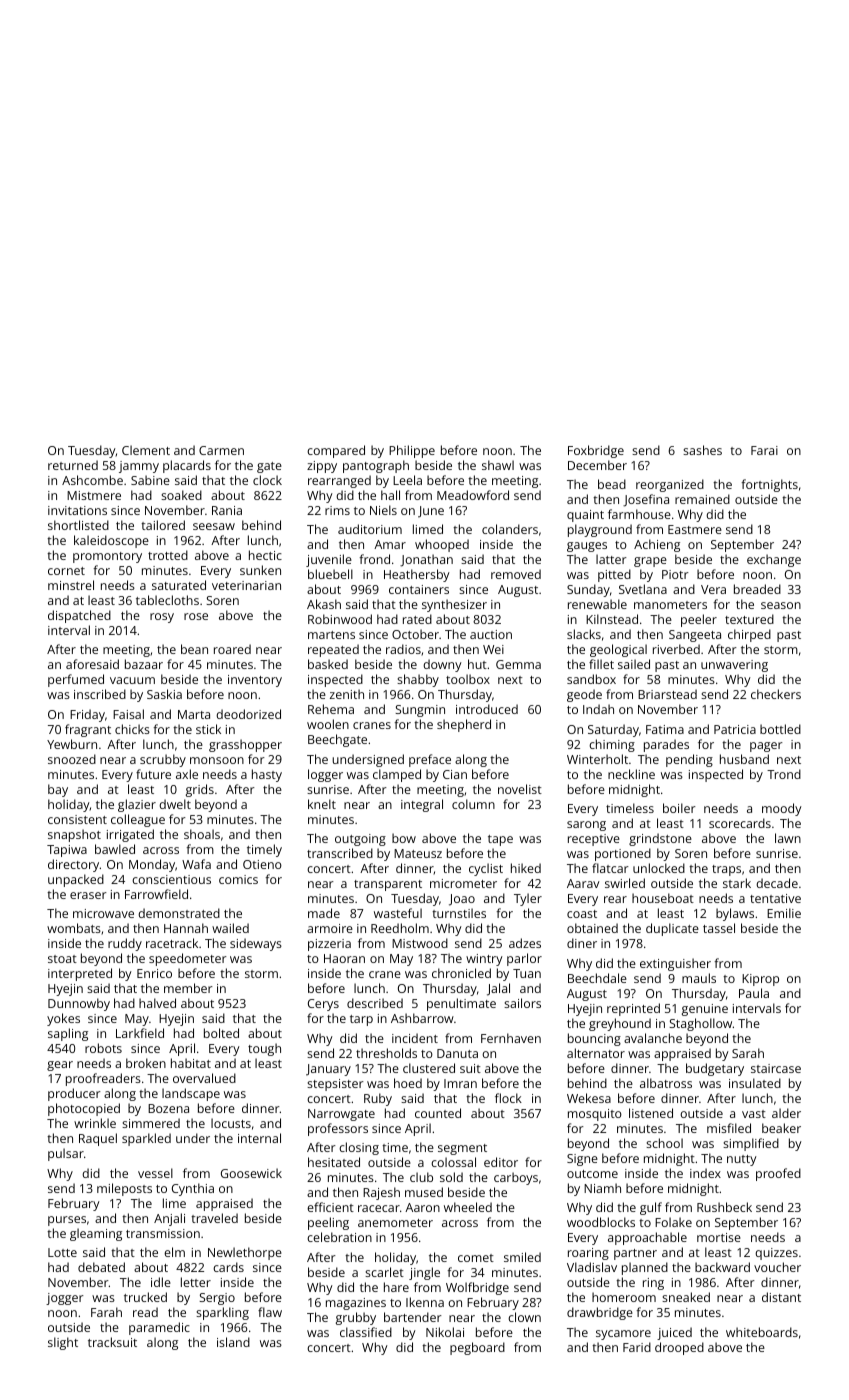 The height and width of the page is (1400, 849). I want to click on Carmen, so click(221, 450).
